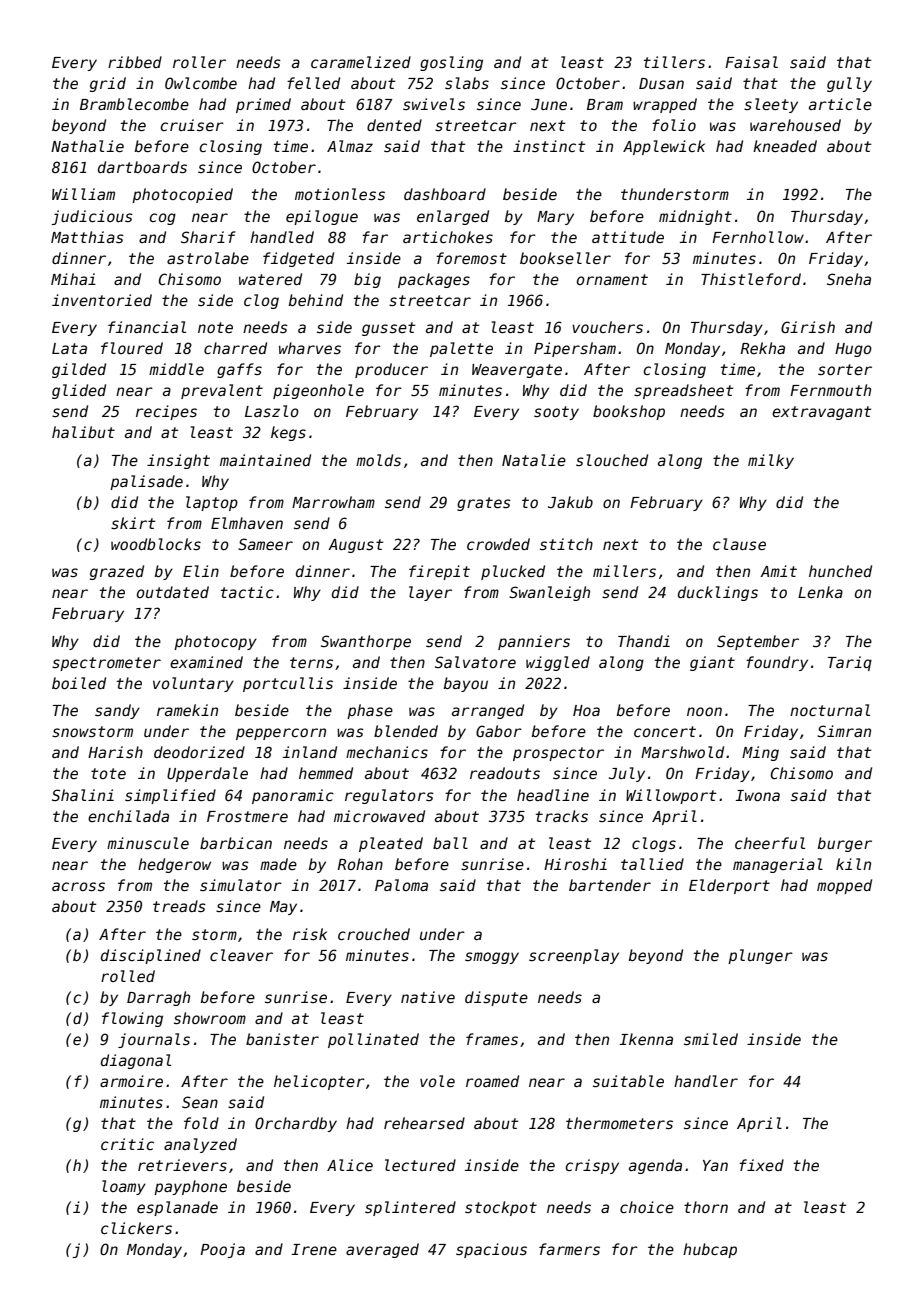 The image size is (924, 1308). What do you see at coordinates (136, 1228) in the image?
I see `clickers` at bounding box center [136, 1228].
